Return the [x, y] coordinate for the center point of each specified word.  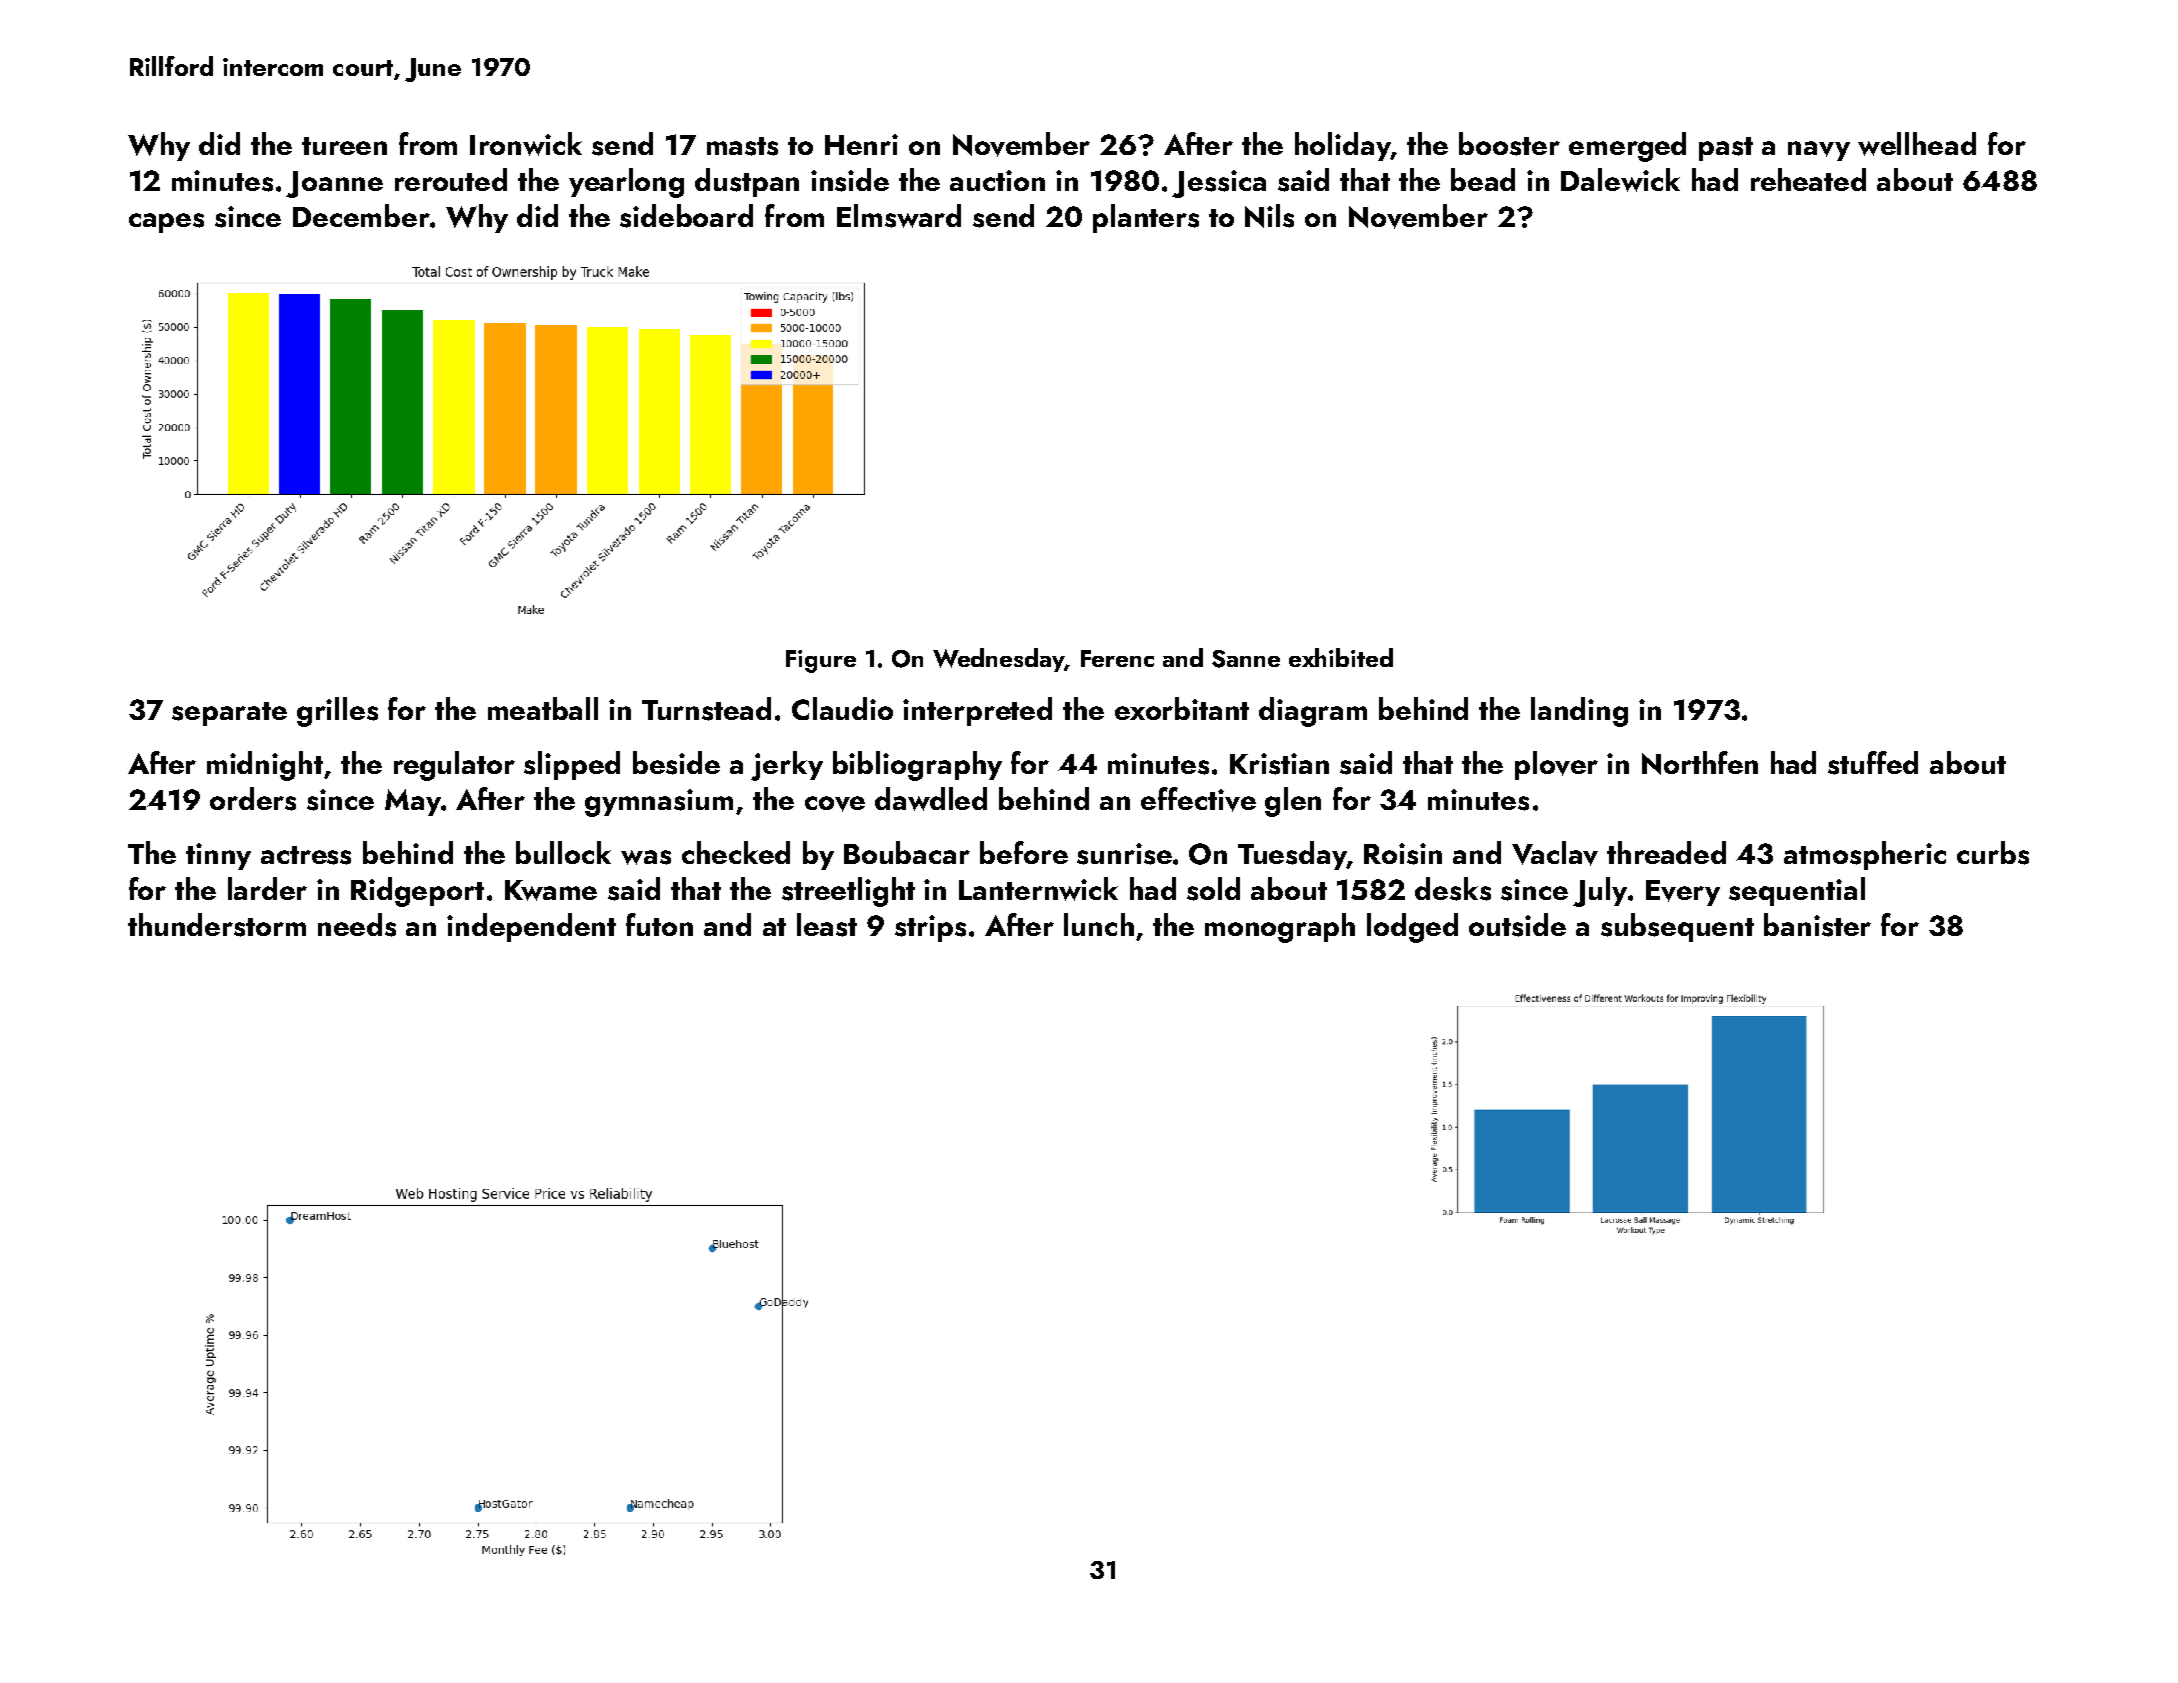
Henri [861, 144]
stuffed [1873, 763]
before [1024, 852]
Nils [1269, 216]
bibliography [917, 766]
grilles [337, 712]
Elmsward [899, 216]
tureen [344, 146]
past [1726, 149]
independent [531, 927]
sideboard [686, 216]
